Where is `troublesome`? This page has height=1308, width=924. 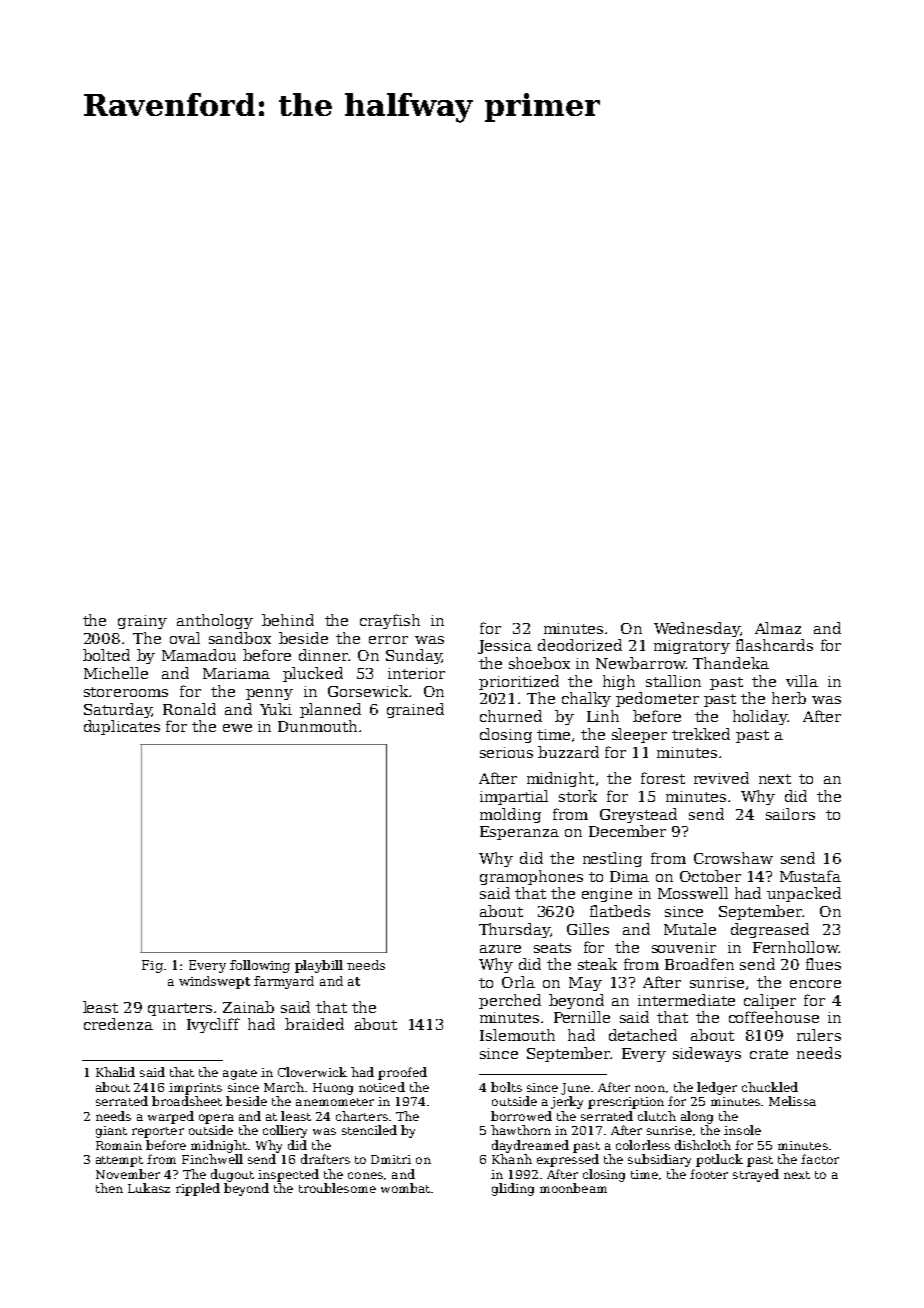 troublesome is located at coordinates (337, 1188).
